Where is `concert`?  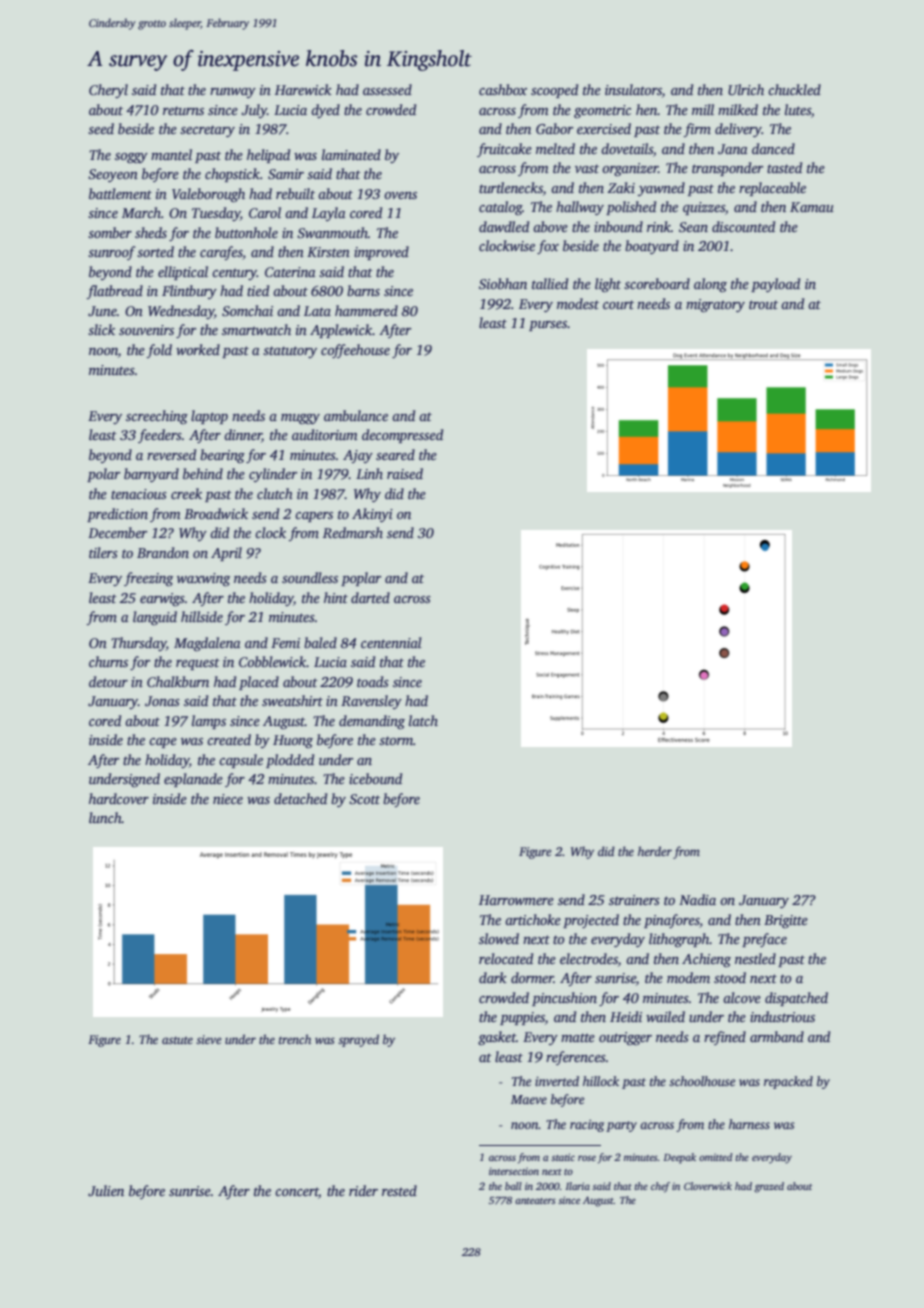
concert is located at coordinates (297, 1191).
